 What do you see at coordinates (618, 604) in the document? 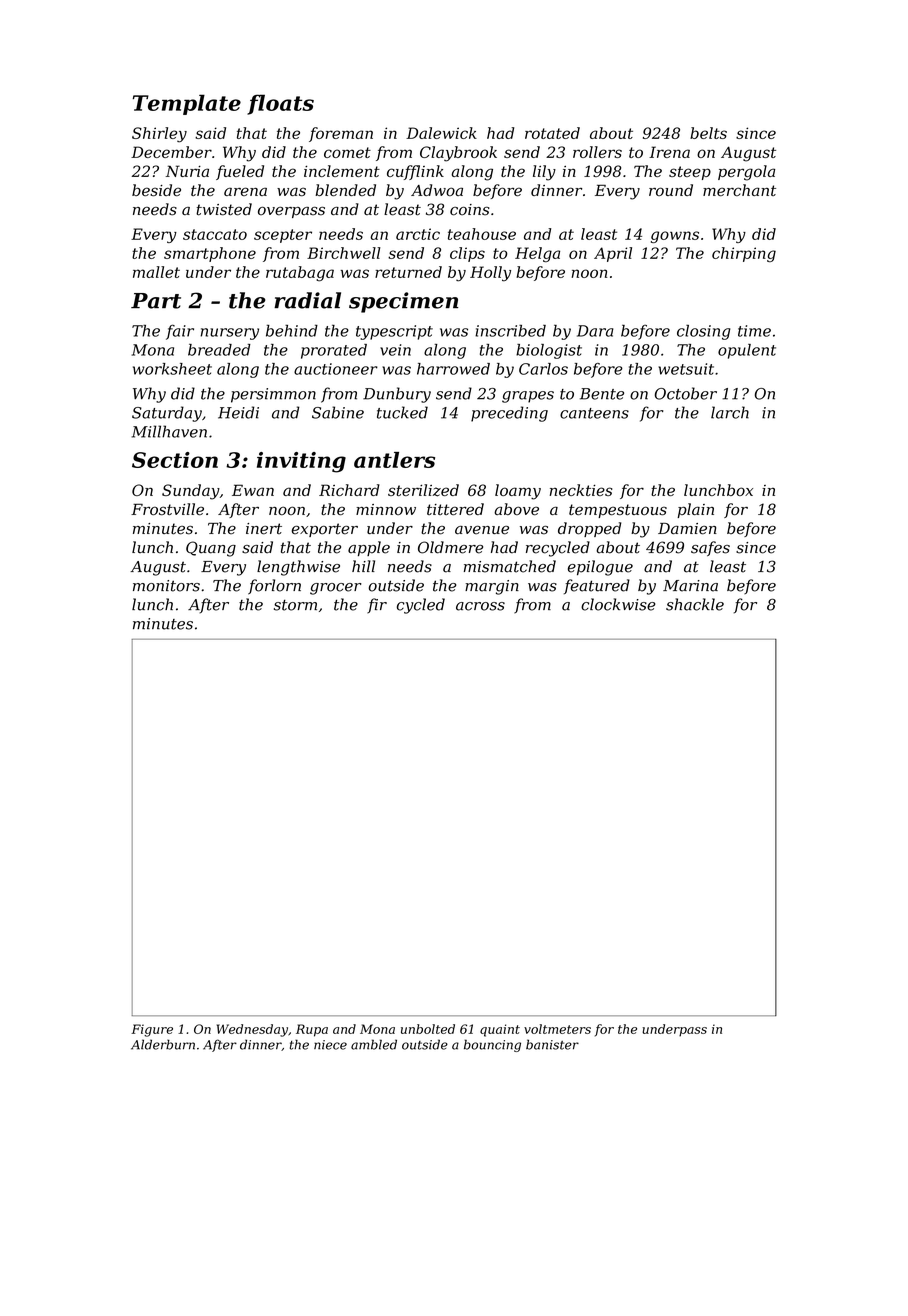
I see `clockwise` at bounding box center [618, 604].
